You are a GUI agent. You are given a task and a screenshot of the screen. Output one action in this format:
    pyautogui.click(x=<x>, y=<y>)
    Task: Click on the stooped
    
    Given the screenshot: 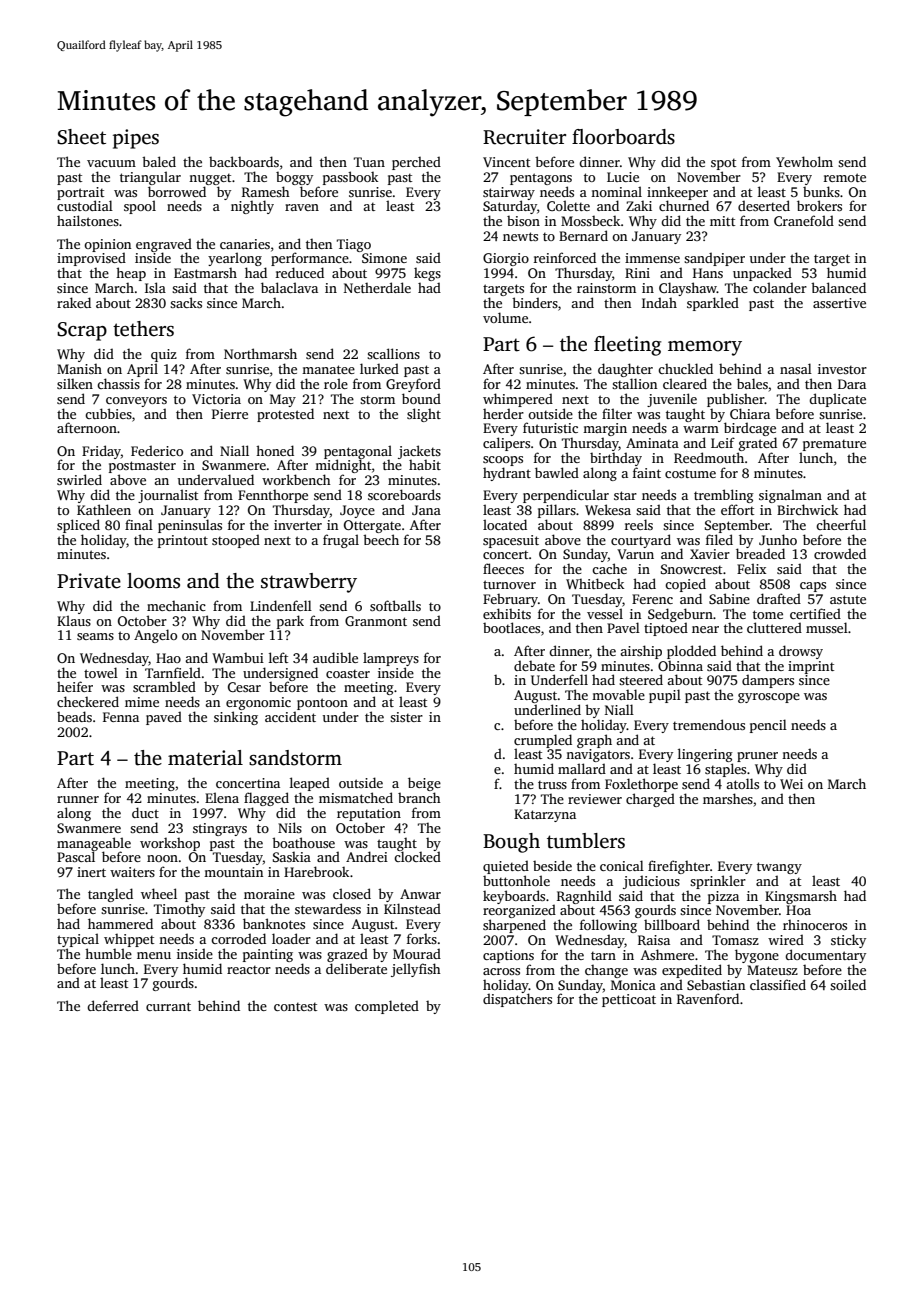 What is the action you would take?
    pyautogui.click(x=236, y=541)
